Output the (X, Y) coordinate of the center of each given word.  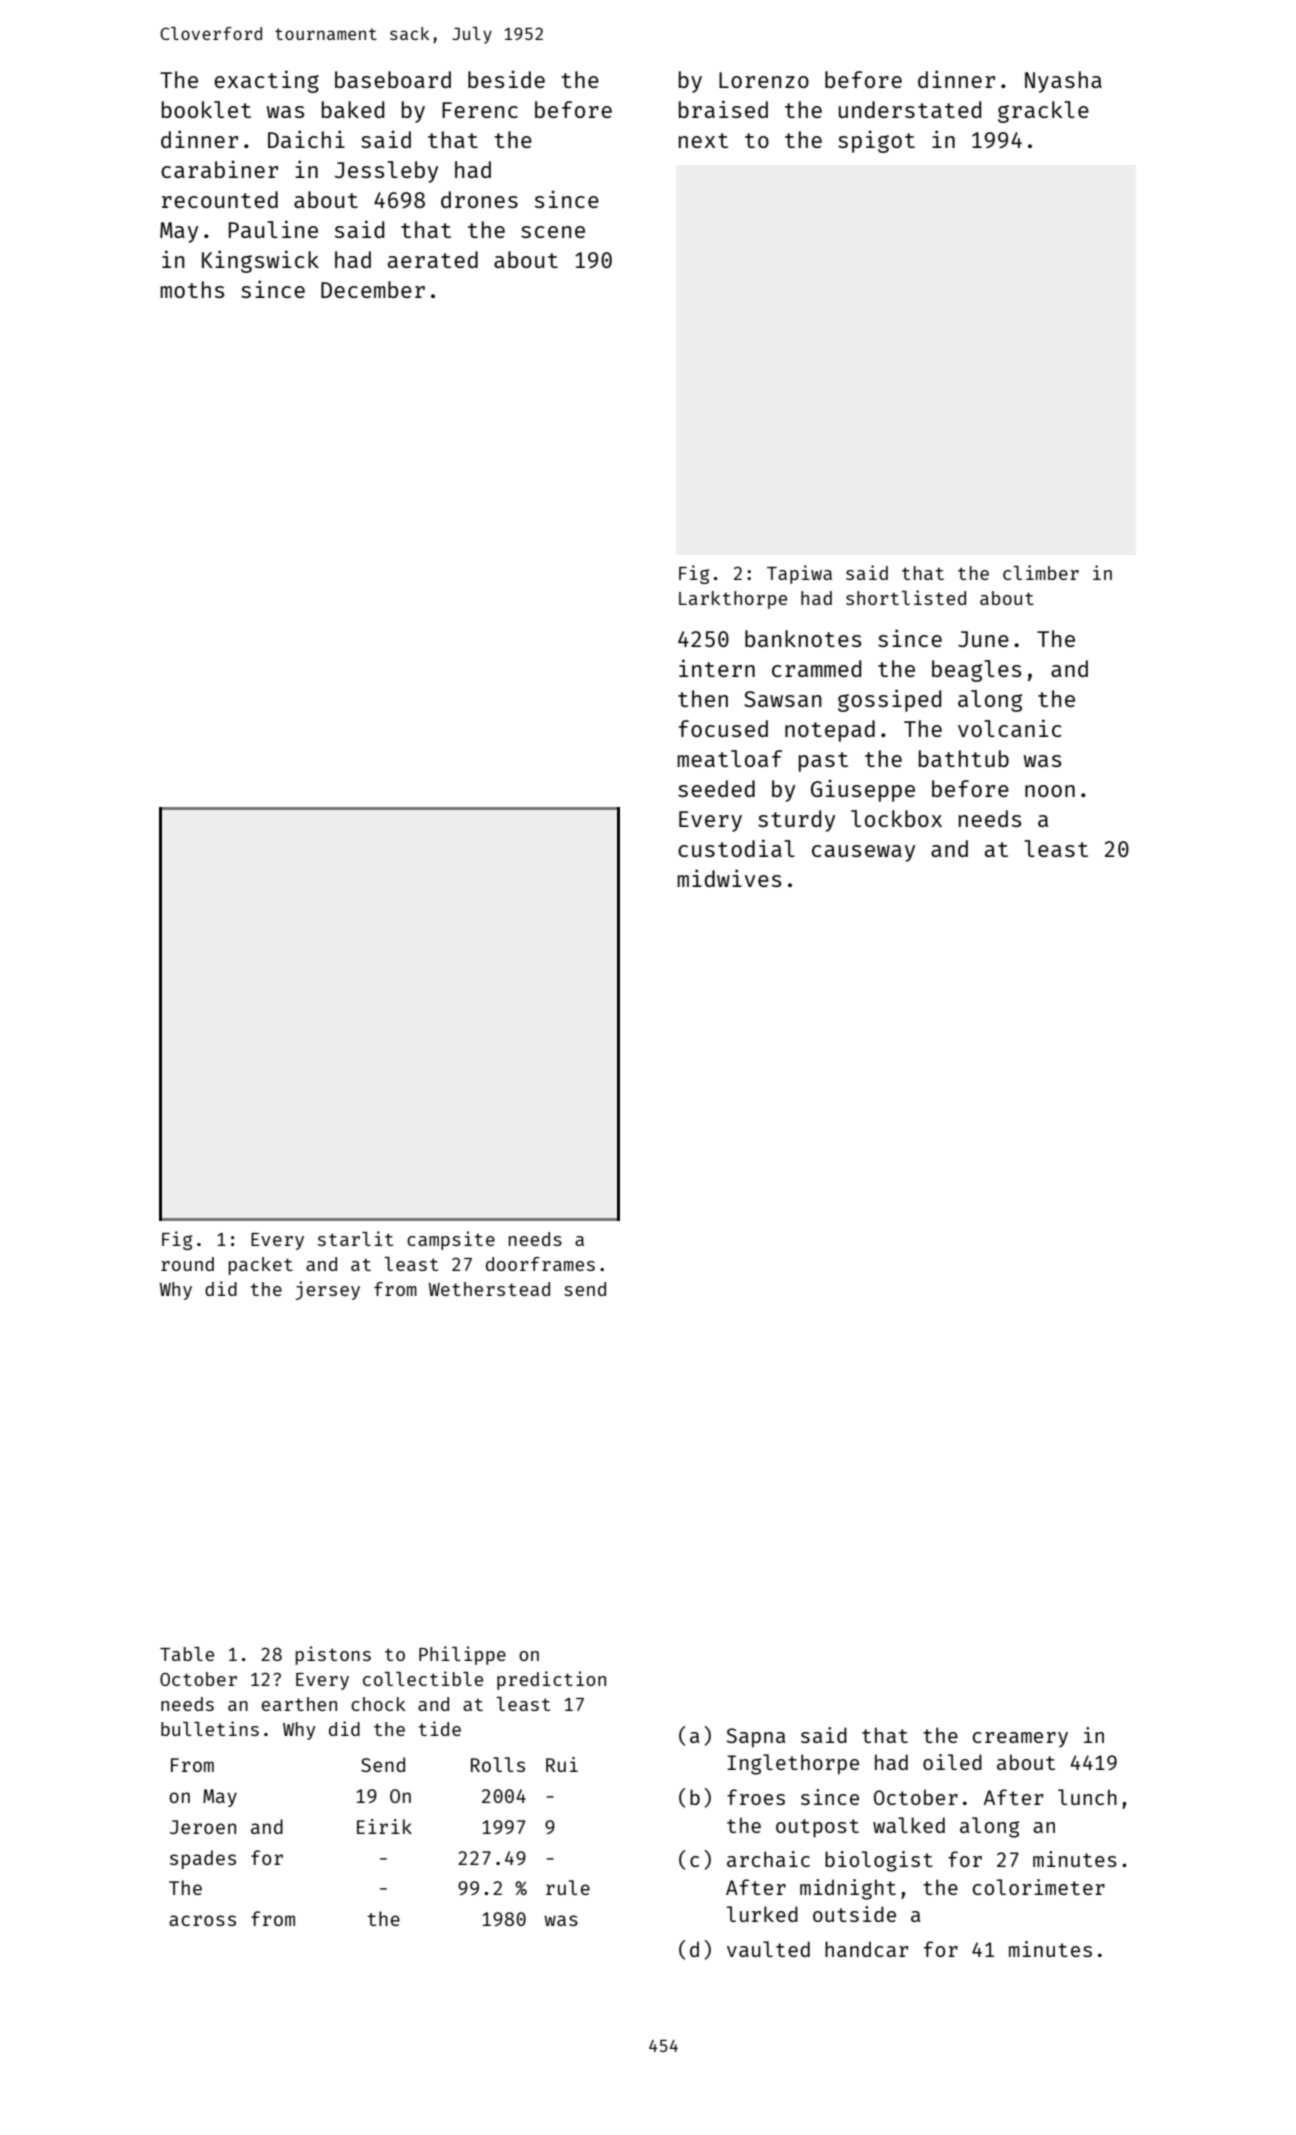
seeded (716, 788)
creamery (1020, 1739)
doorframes (540, 1264)
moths (192, 289)
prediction (551, 1680)
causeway (863, 853)
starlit (355, 1238)
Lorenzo (764, 80)
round (187, 1264)
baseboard (393, 79)
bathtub (964, 758)
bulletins (210, 1728)
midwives (729, 878)
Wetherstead (489, 1289)
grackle (1043, 112)
